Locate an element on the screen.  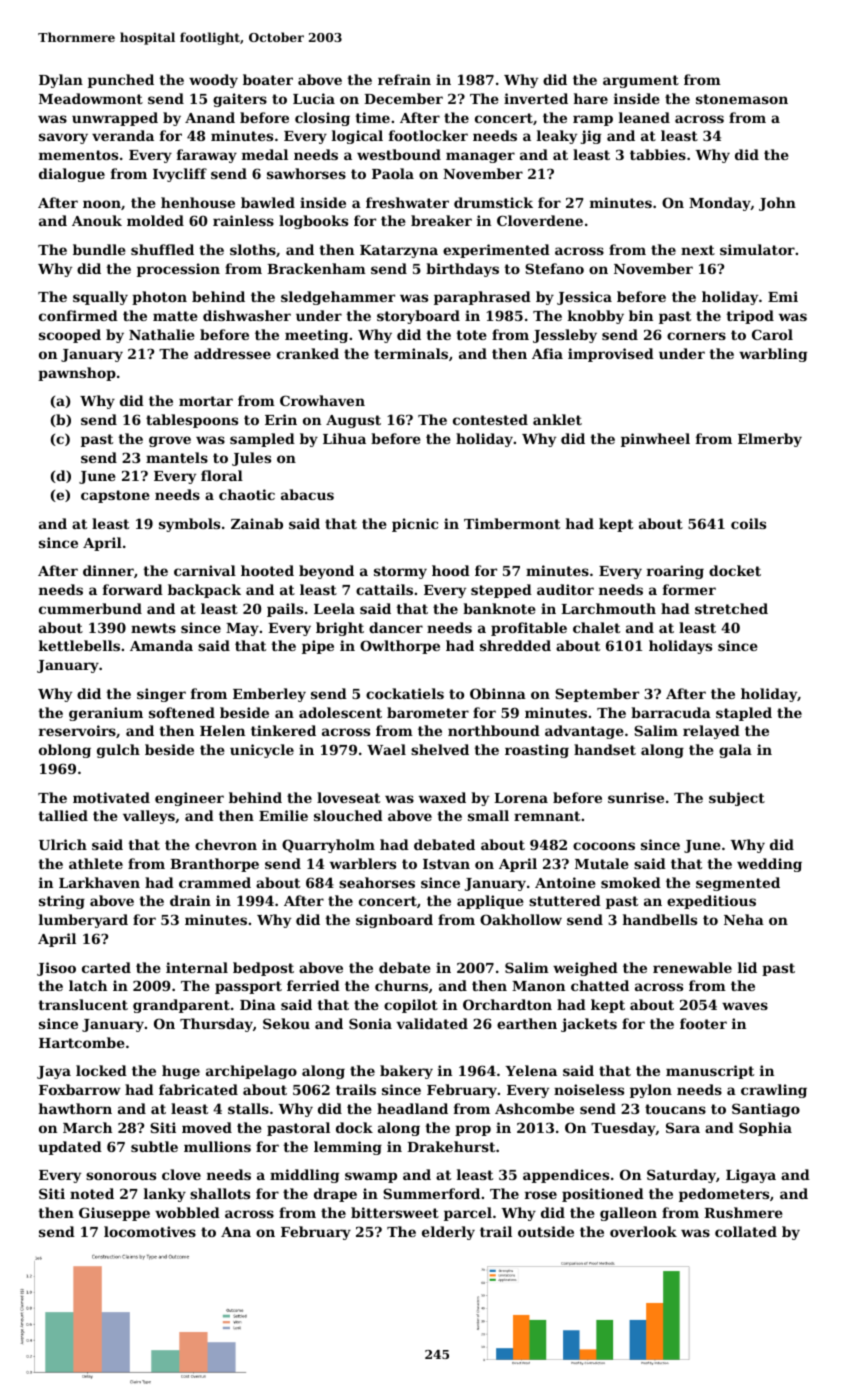
manuscript is located at coordinates (710, 1072).
